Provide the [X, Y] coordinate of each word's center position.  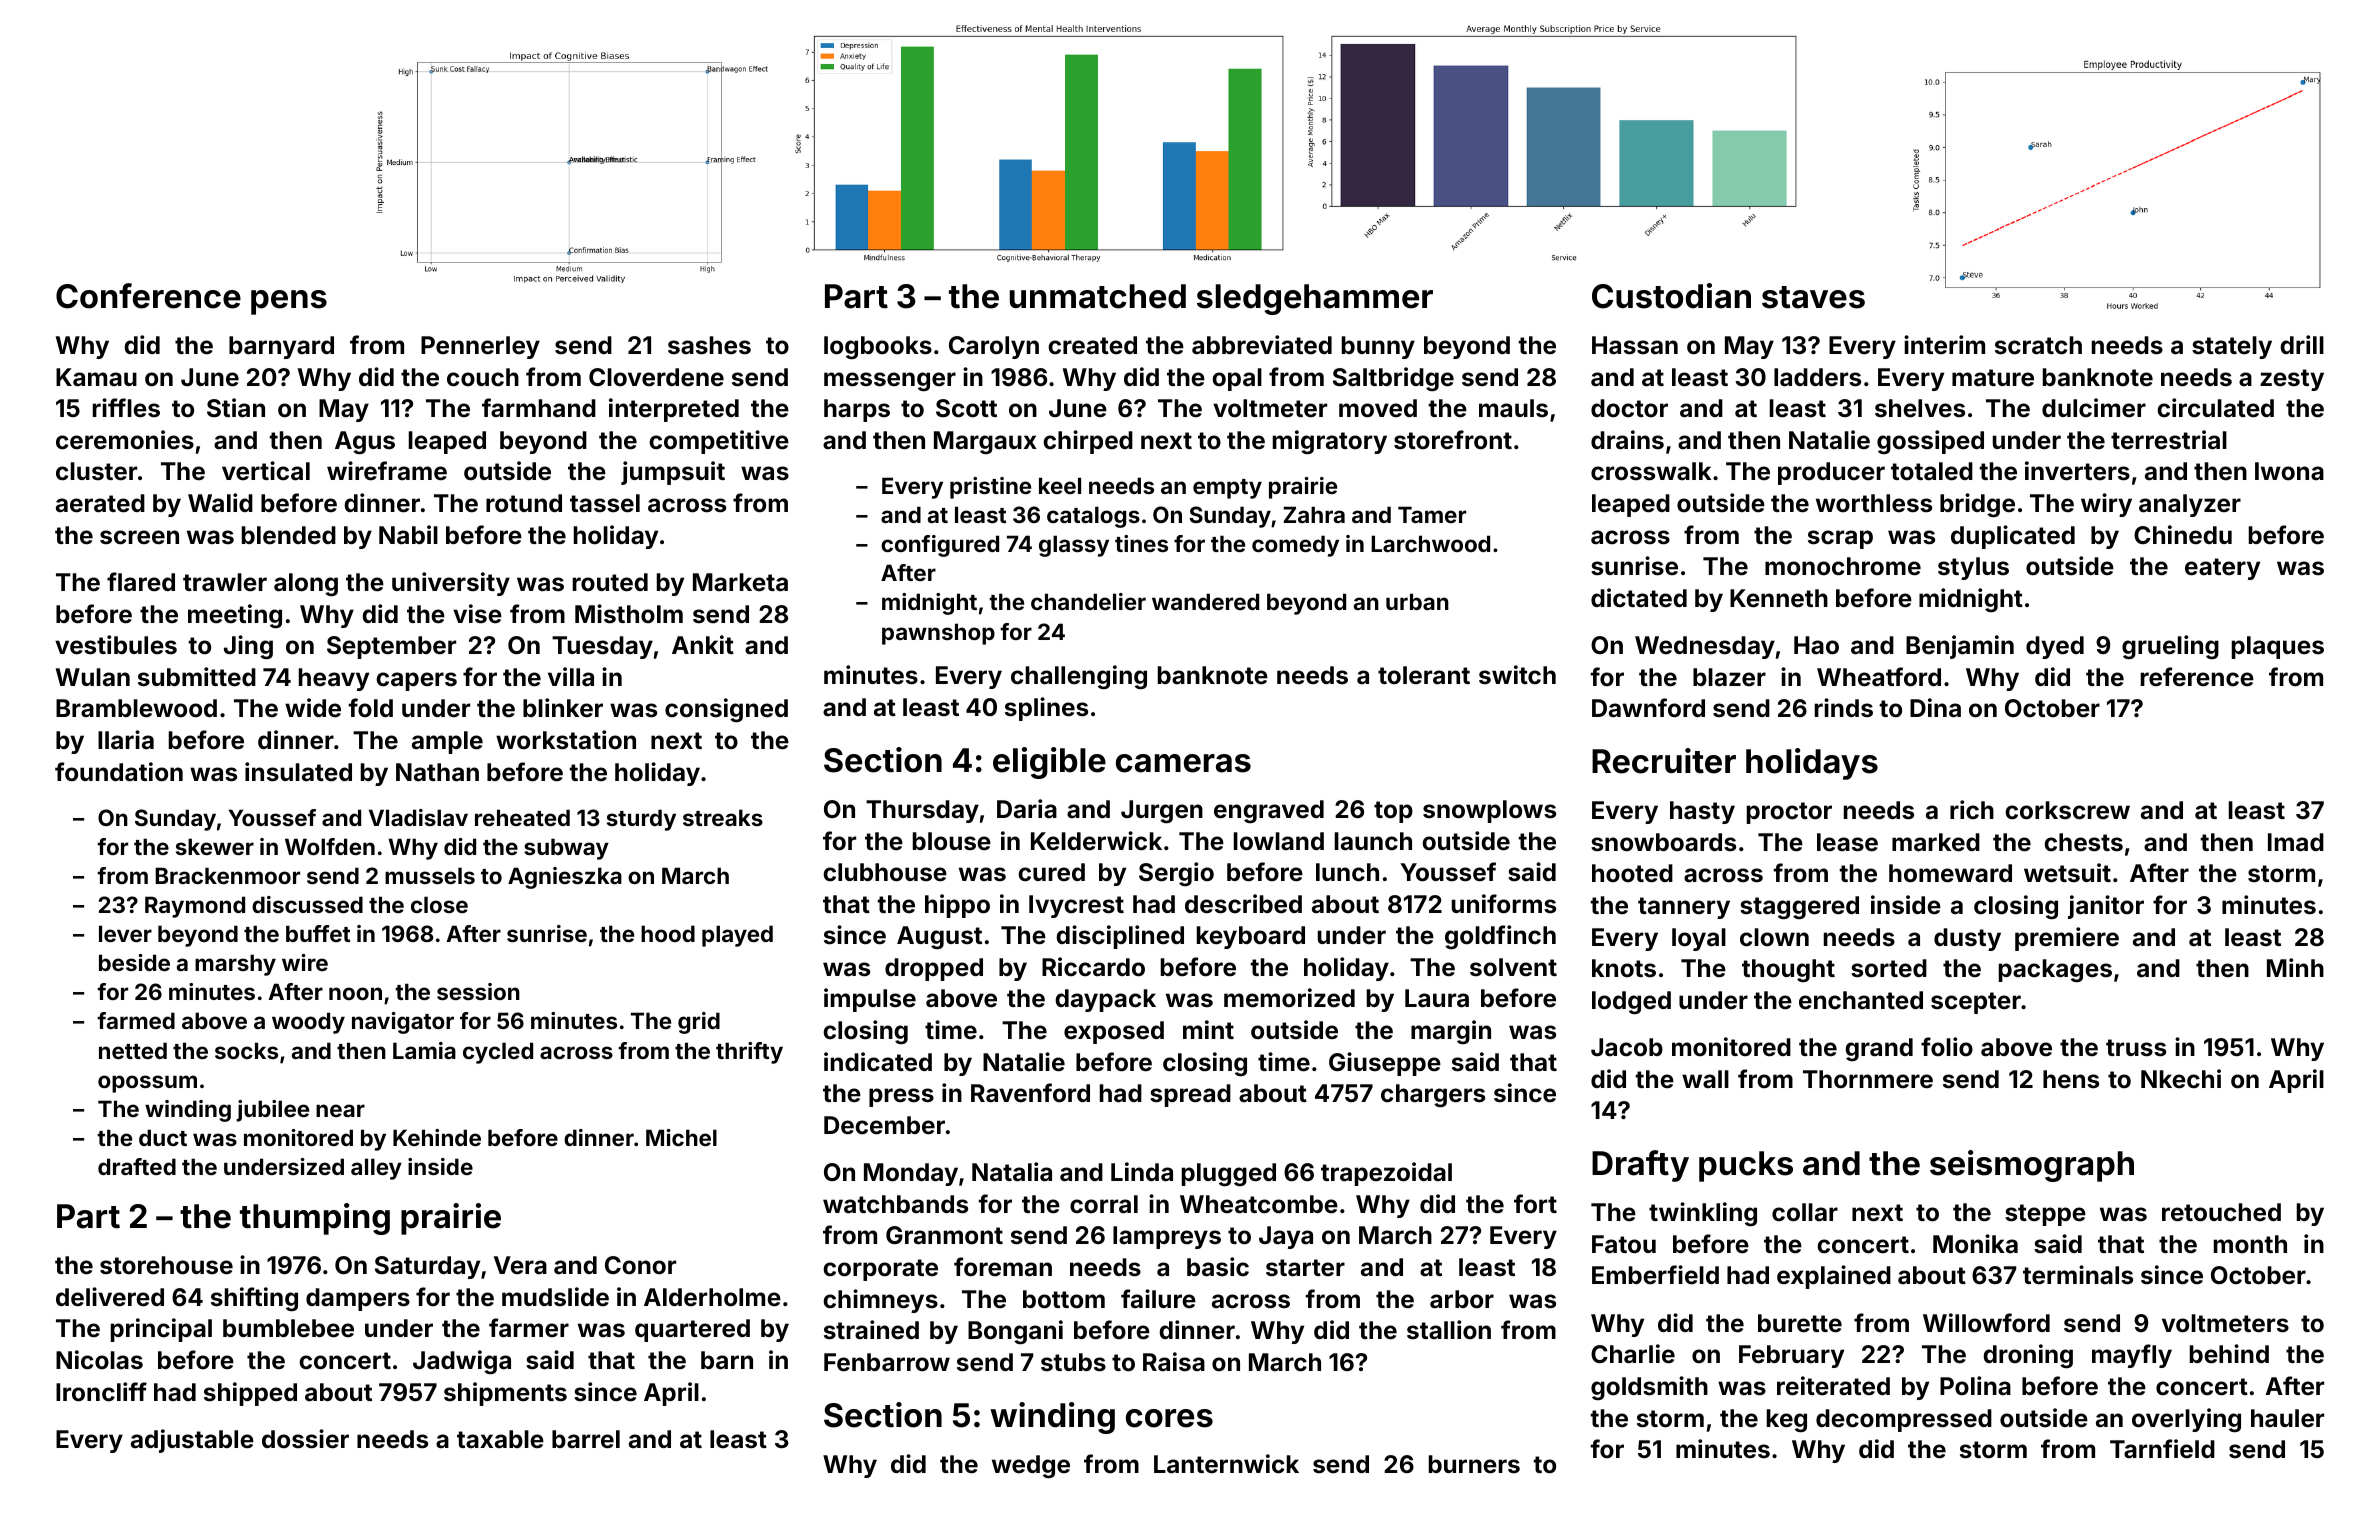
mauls [1513, 408]
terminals [2078, 1275]
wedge [1031, 1466]
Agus [365, 442]
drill [2302, 344]
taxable [500, 1439]
